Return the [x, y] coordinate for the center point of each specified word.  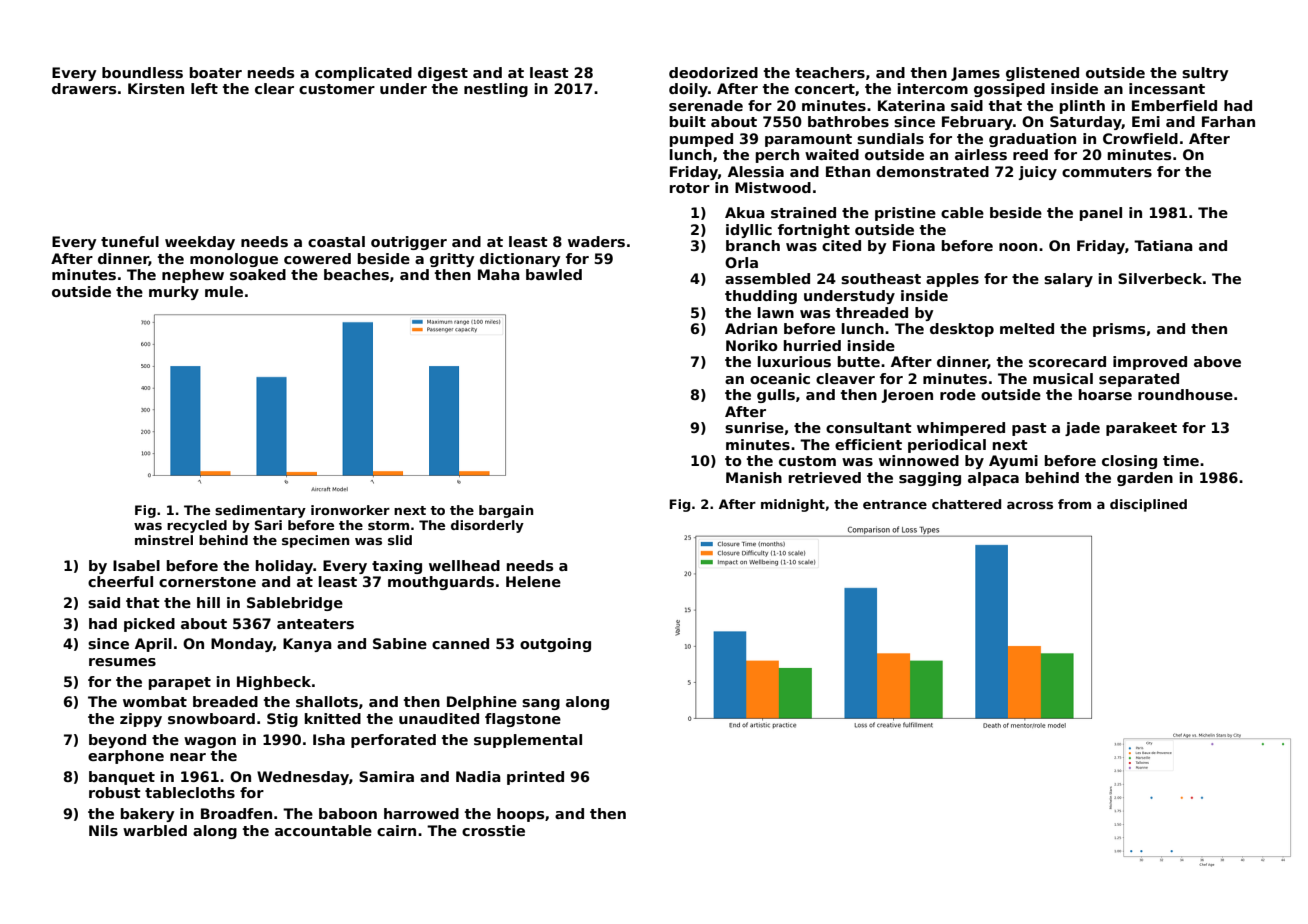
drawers [84, 88]
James [975, 74]
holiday [284, 567]
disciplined [1148, 505]
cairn [396, 830]
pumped [701, 140]
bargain [506, 511]
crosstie [493, 830]
